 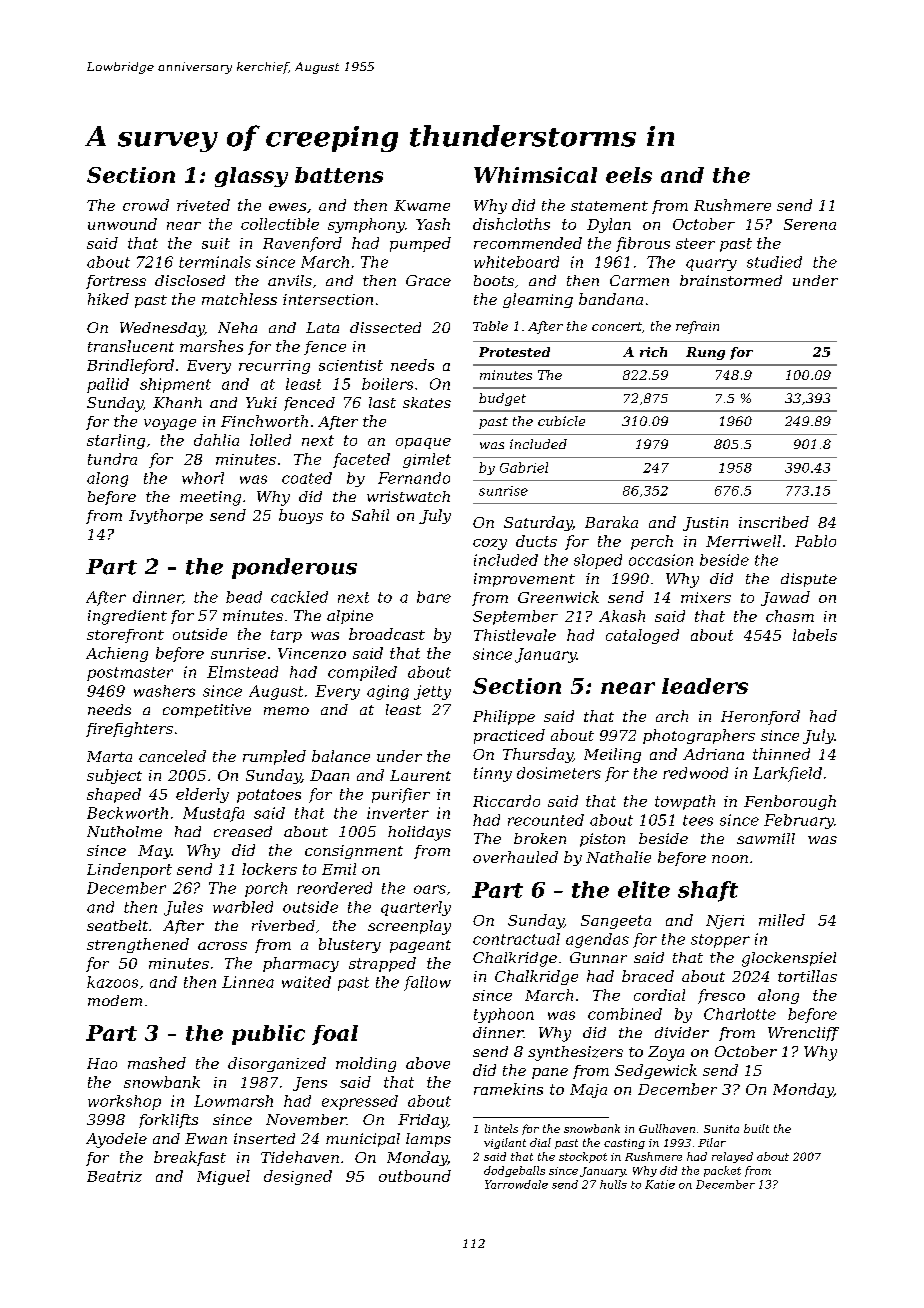 What do you see at coordinates (146, 205) in the screenshot?
I see `crowd` at bounding box center [146, 205].
